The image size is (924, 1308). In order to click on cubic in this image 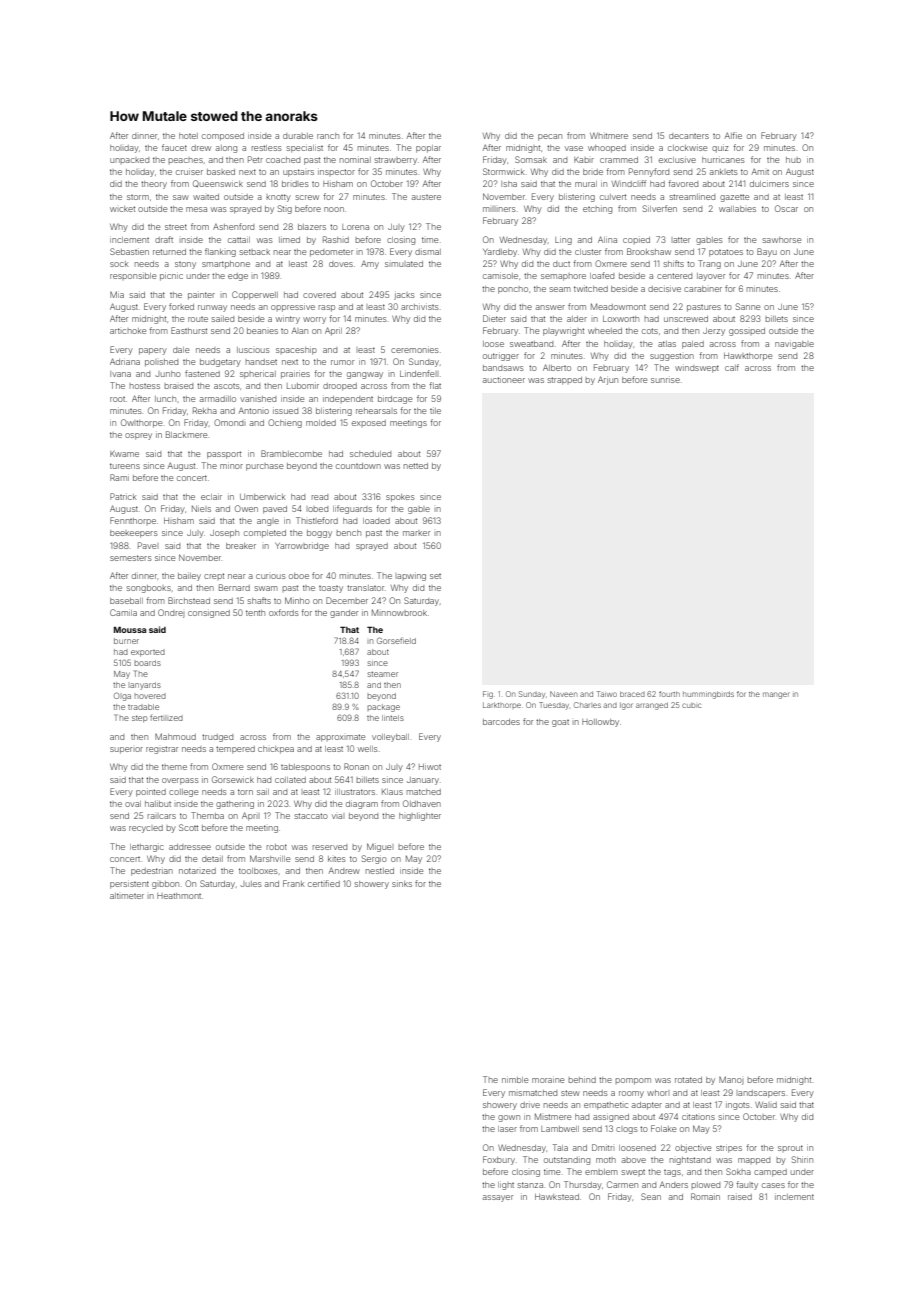, I will do `click(691, 705)`.
